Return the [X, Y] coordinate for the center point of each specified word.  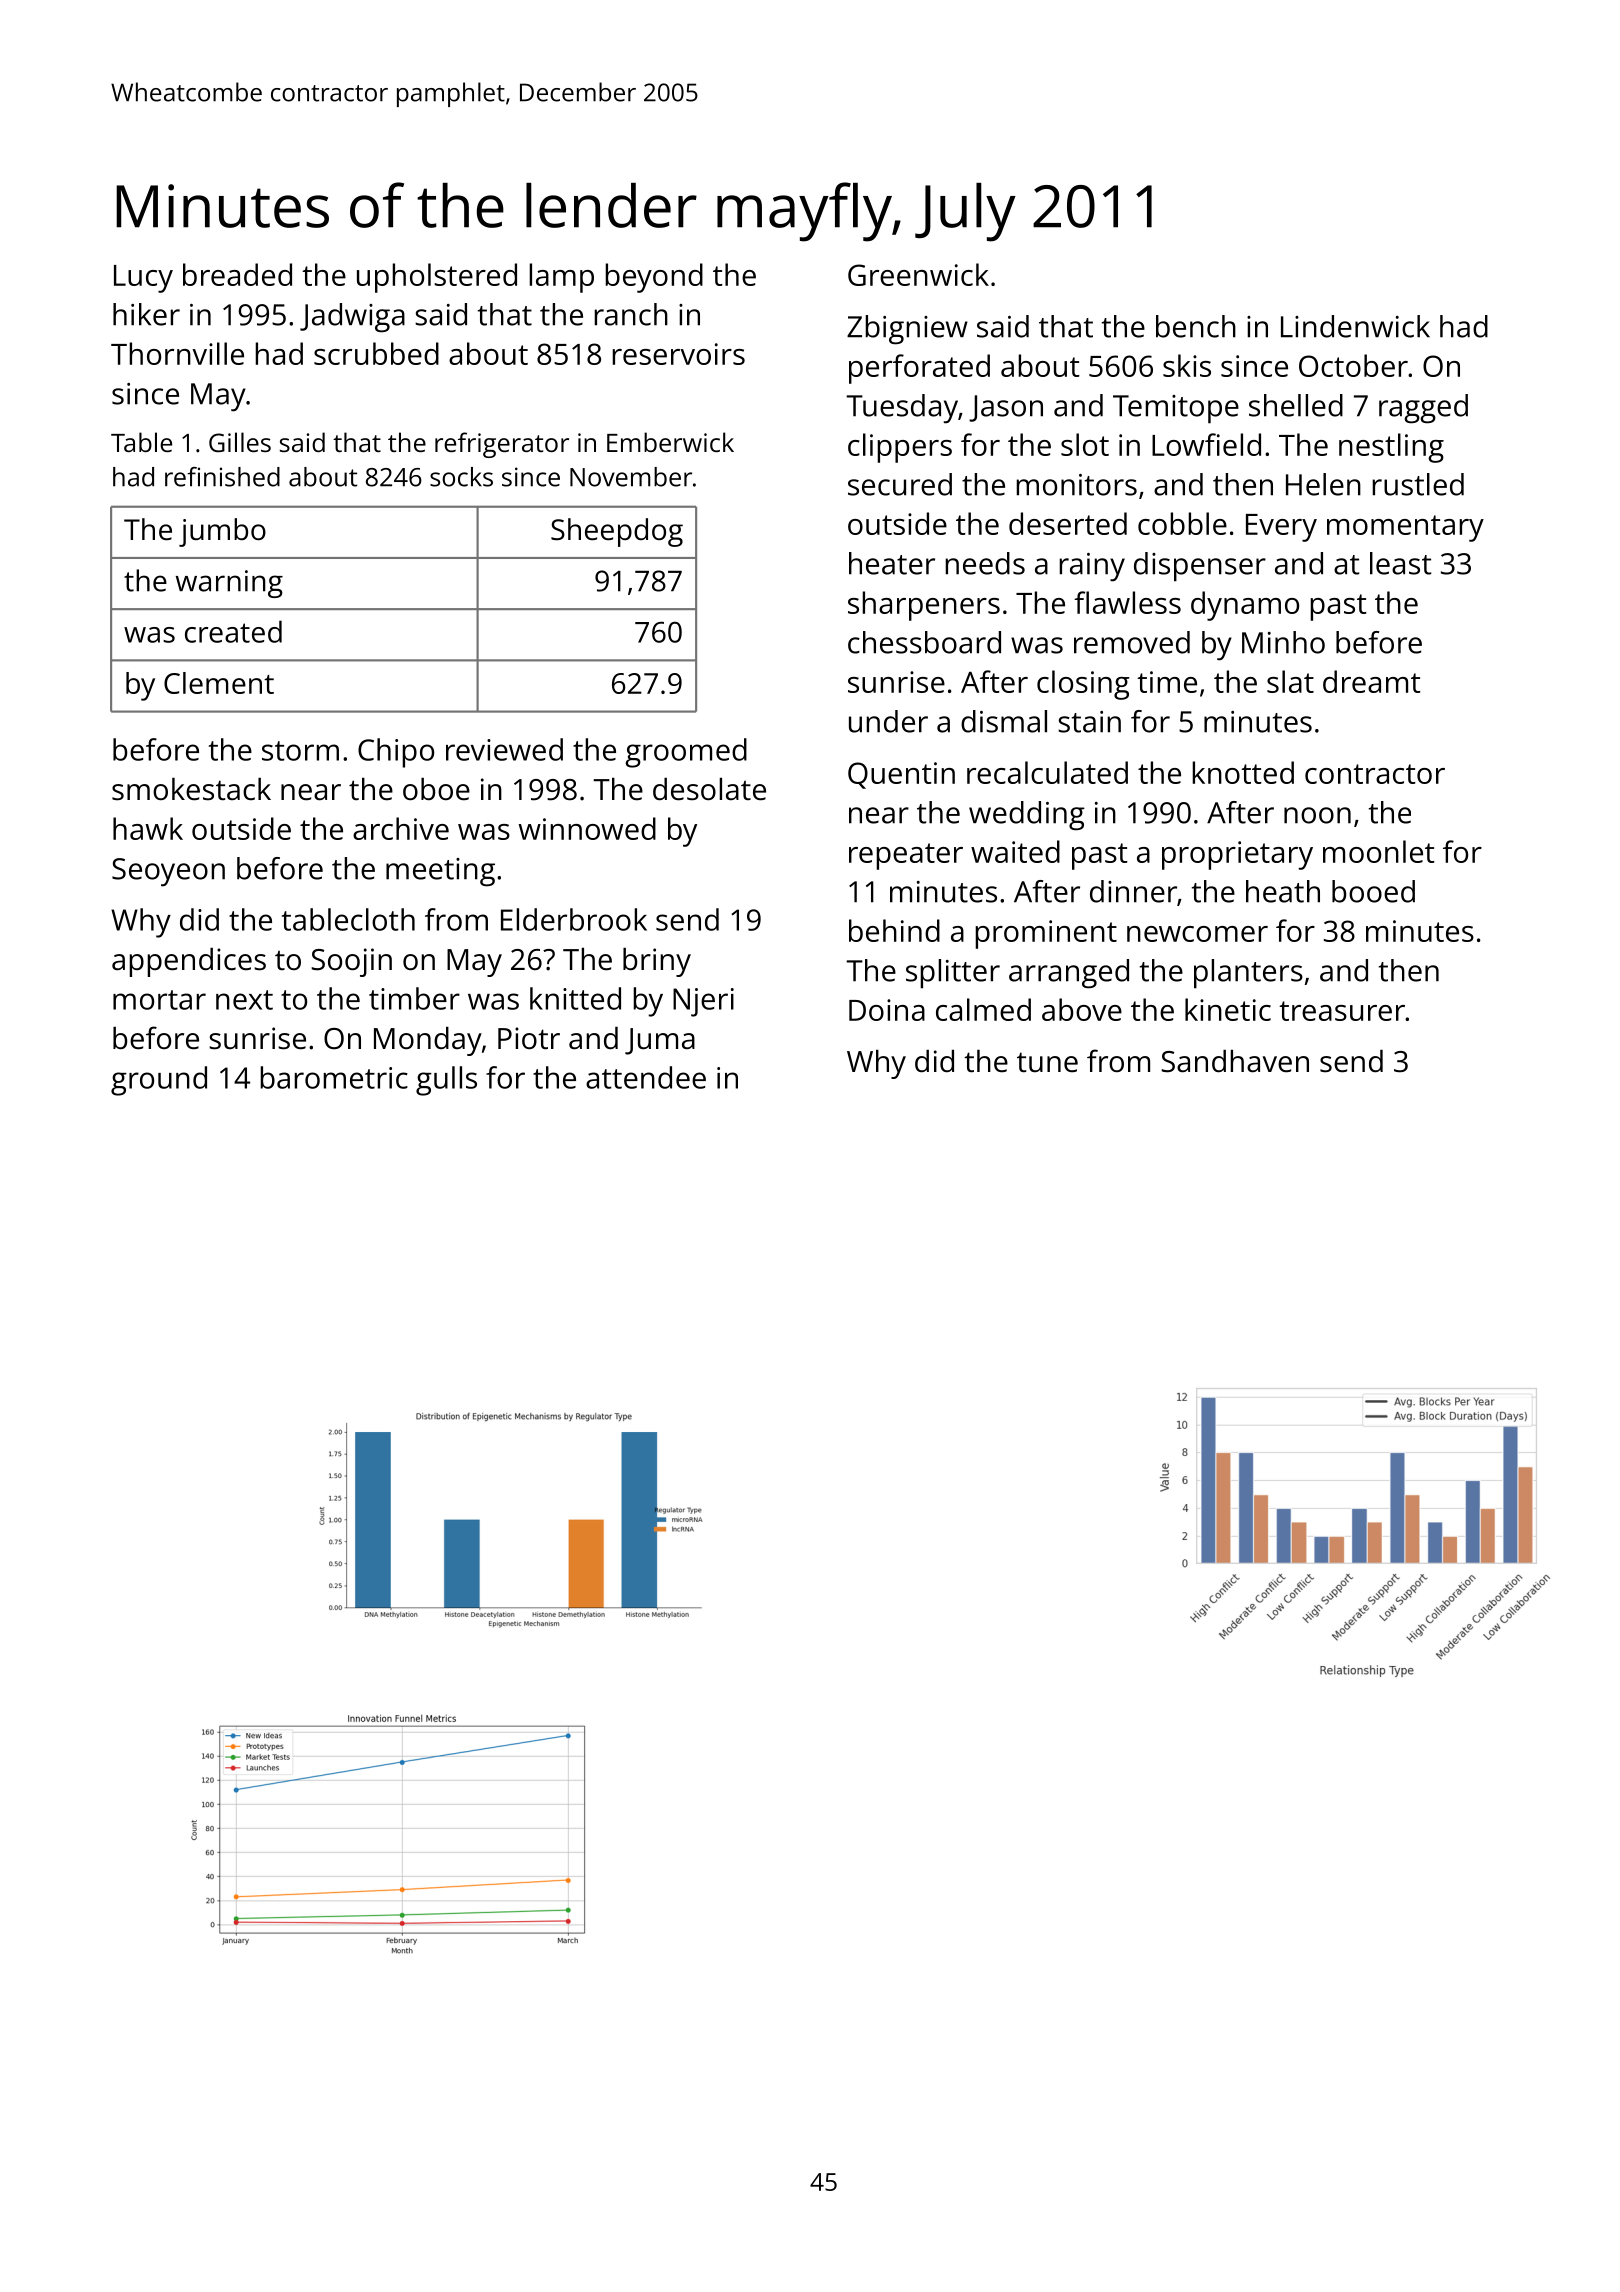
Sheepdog [617, 532]
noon [1317, 815]
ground [159, 1081]
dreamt [1372, 681]
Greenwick [918, 274]
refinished [222, 477]
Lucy [143, 279]
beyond [654, 278]
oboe [436, 789]
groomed [686, 753]
